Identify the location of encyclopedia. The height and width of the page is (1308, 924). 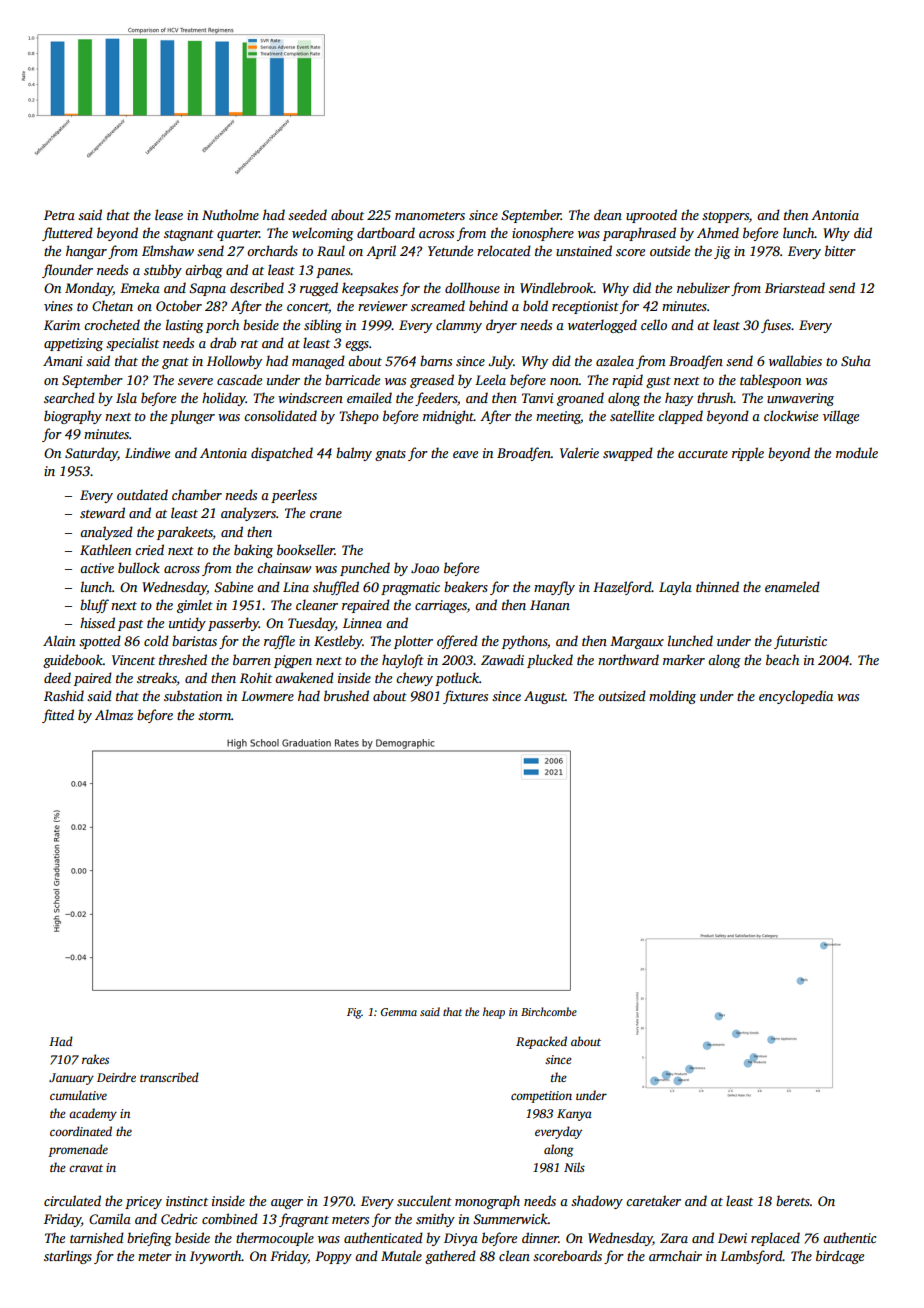
(796, 697).
